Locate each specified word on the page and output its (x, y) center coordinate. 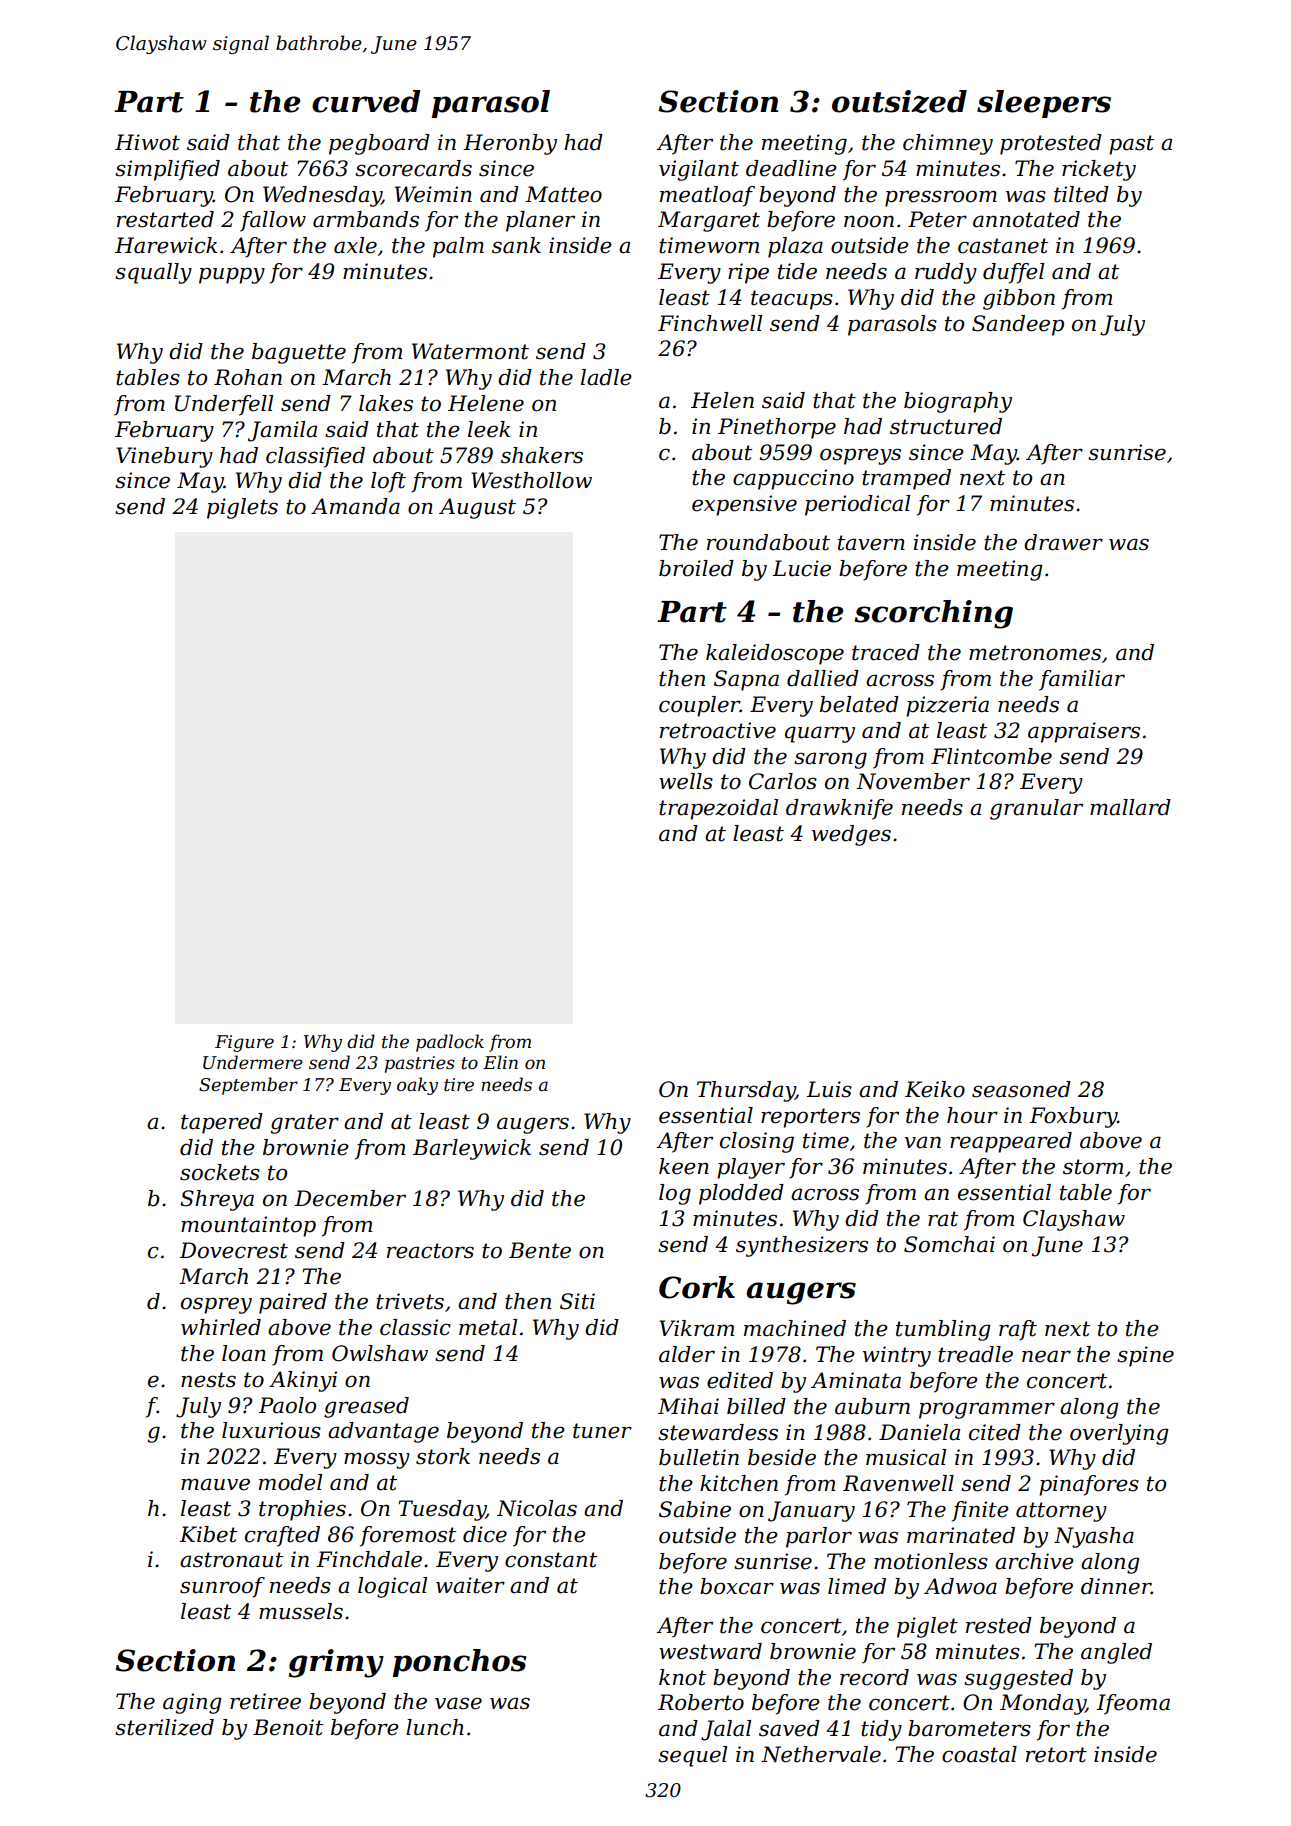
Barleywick (472, 1149)
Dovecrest (233, 1250)
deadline (791, 168)
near (1046, 1356)
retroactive (718, 730)
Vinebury (164, 457)
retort (1056, 1755)
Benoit (288, 1727)
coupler (699, 706)
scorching (934, 614)
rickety (1099, 170)
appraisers (1084, 732)
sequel (692, 1756)
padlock (450, 1043)
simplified (167, 170)
